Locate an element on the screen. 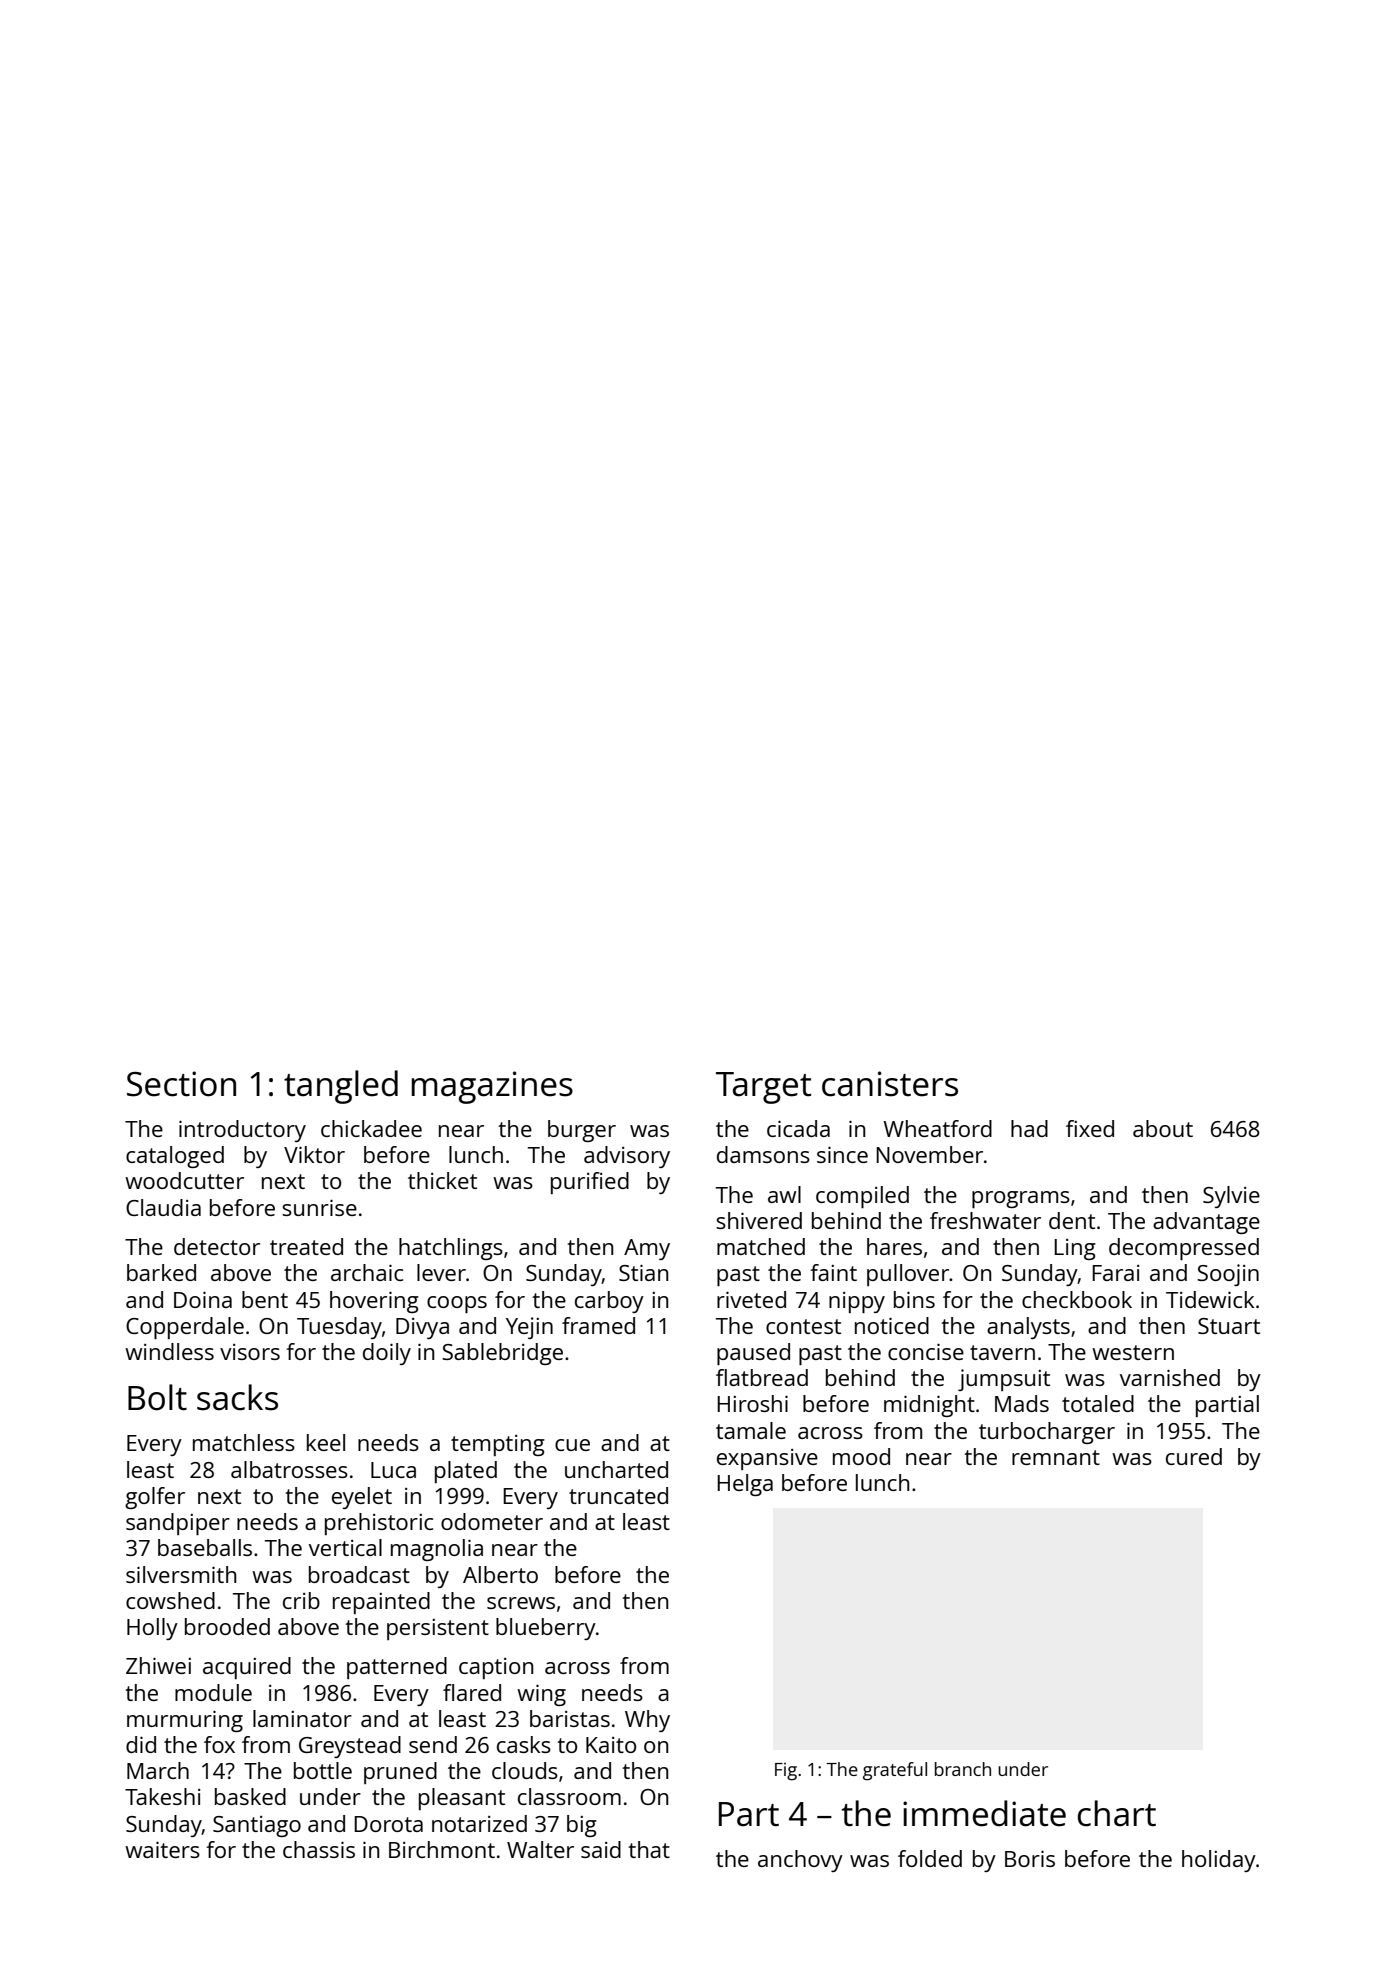 The height and width of the screenshot is (1969, 1386). canisters is located at coordinates (890, 1084).
